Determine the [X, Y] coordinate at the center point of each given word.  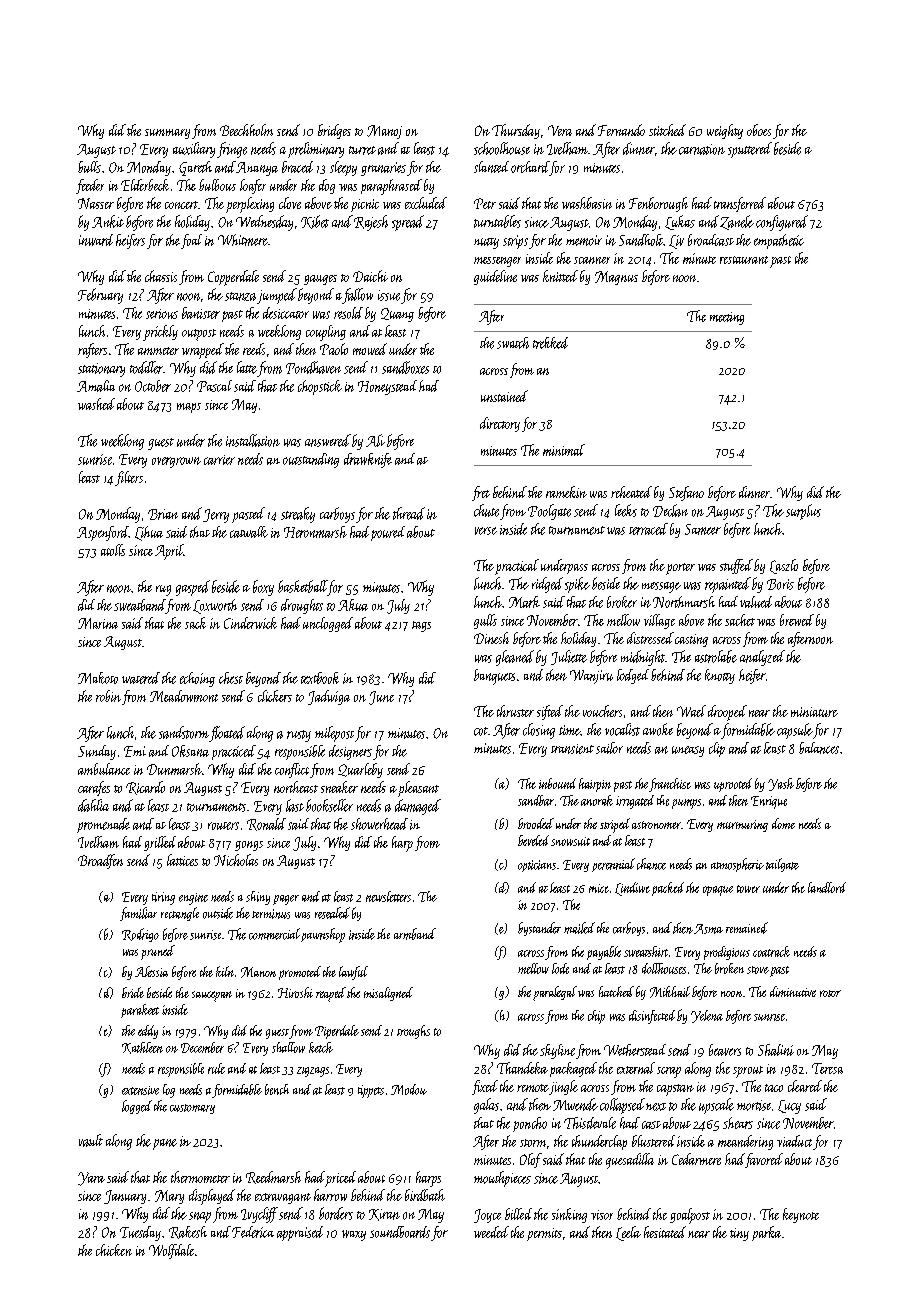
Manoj [384, 132]
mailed [579, 928]
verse [486, 531]
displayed [212, 1197]
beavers [725, 1050]
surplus [803, 512]
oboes [759, 130]
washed [96, 404]
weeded [491, 1232]
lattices [182, 860]
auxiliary [194, 150]
